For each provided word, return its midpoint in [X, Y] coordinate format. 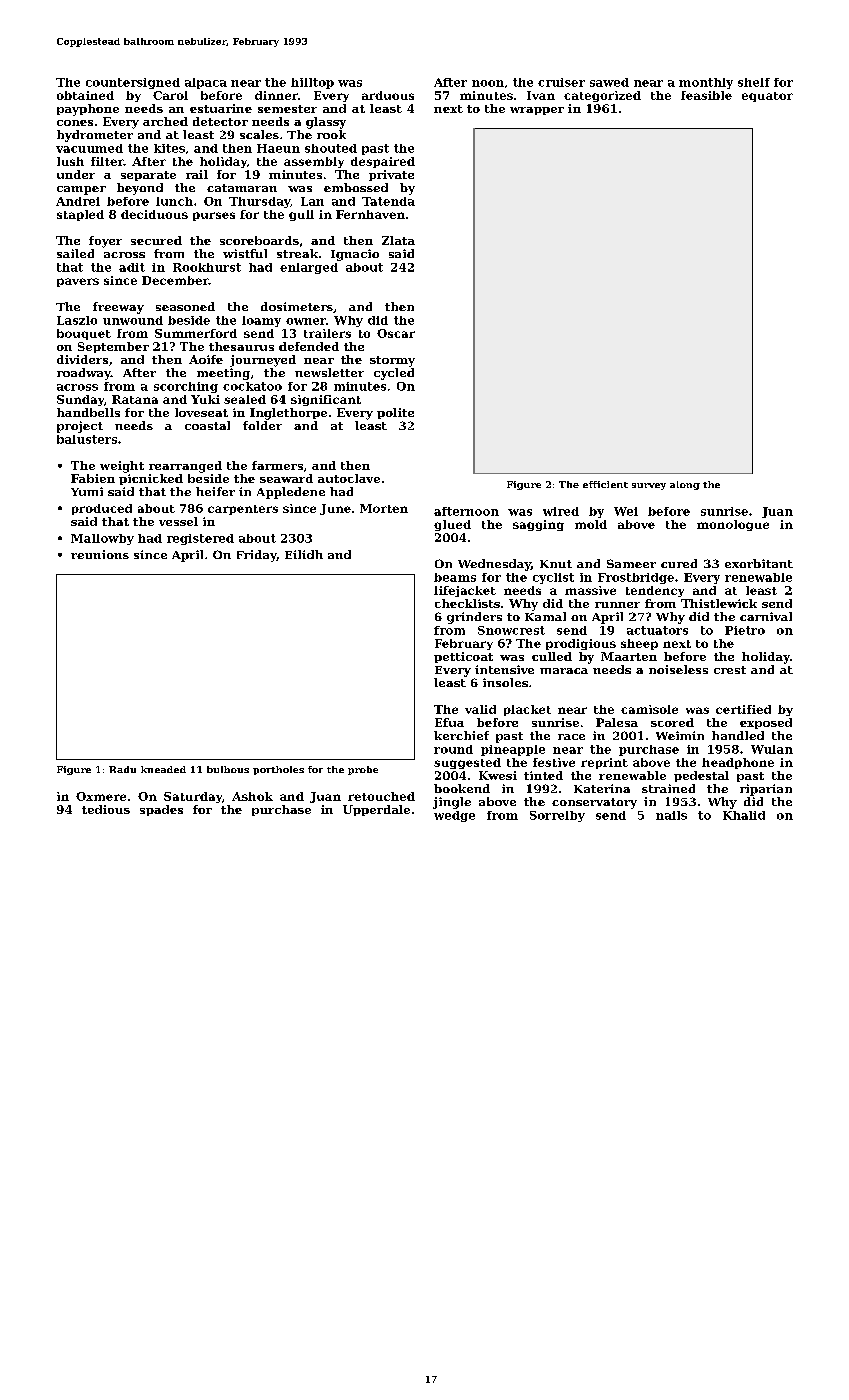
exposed [766, 723]
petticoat [463, 657]
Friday [257, 556]
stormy [392, 361]
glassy [326, 123]
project [80, 427]
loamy [261, 321]
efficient [605, 484]
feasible [706, 95]
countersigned [133, 83]
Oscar [396, 333]
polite [395, 413]
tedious [106, 809]
